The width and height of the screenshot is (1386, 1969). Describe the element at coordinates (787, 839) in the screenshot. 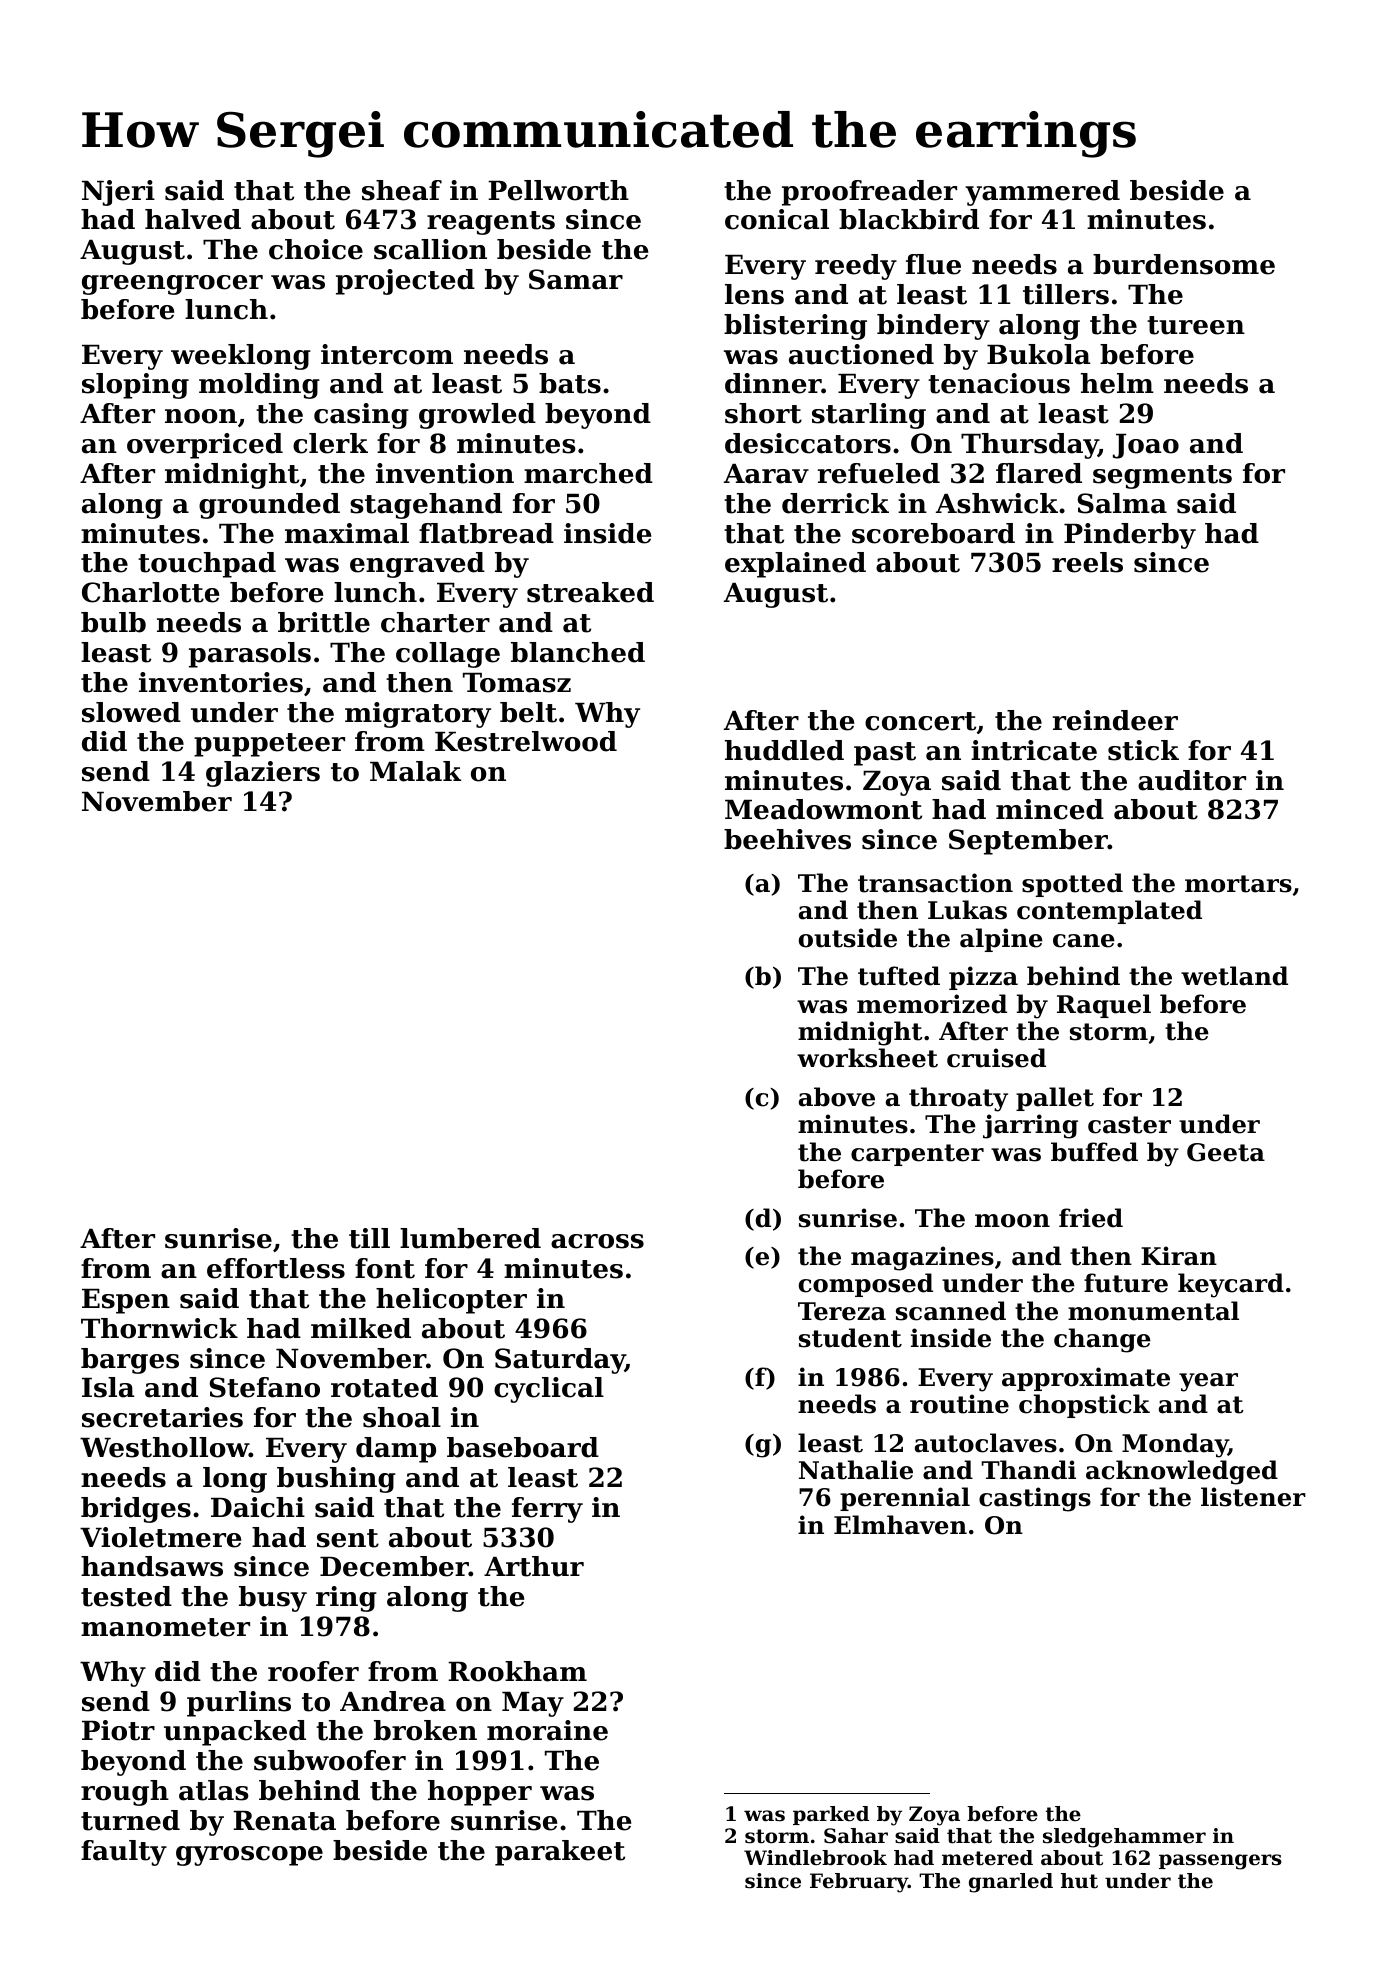

I see `beehives` at that location.
